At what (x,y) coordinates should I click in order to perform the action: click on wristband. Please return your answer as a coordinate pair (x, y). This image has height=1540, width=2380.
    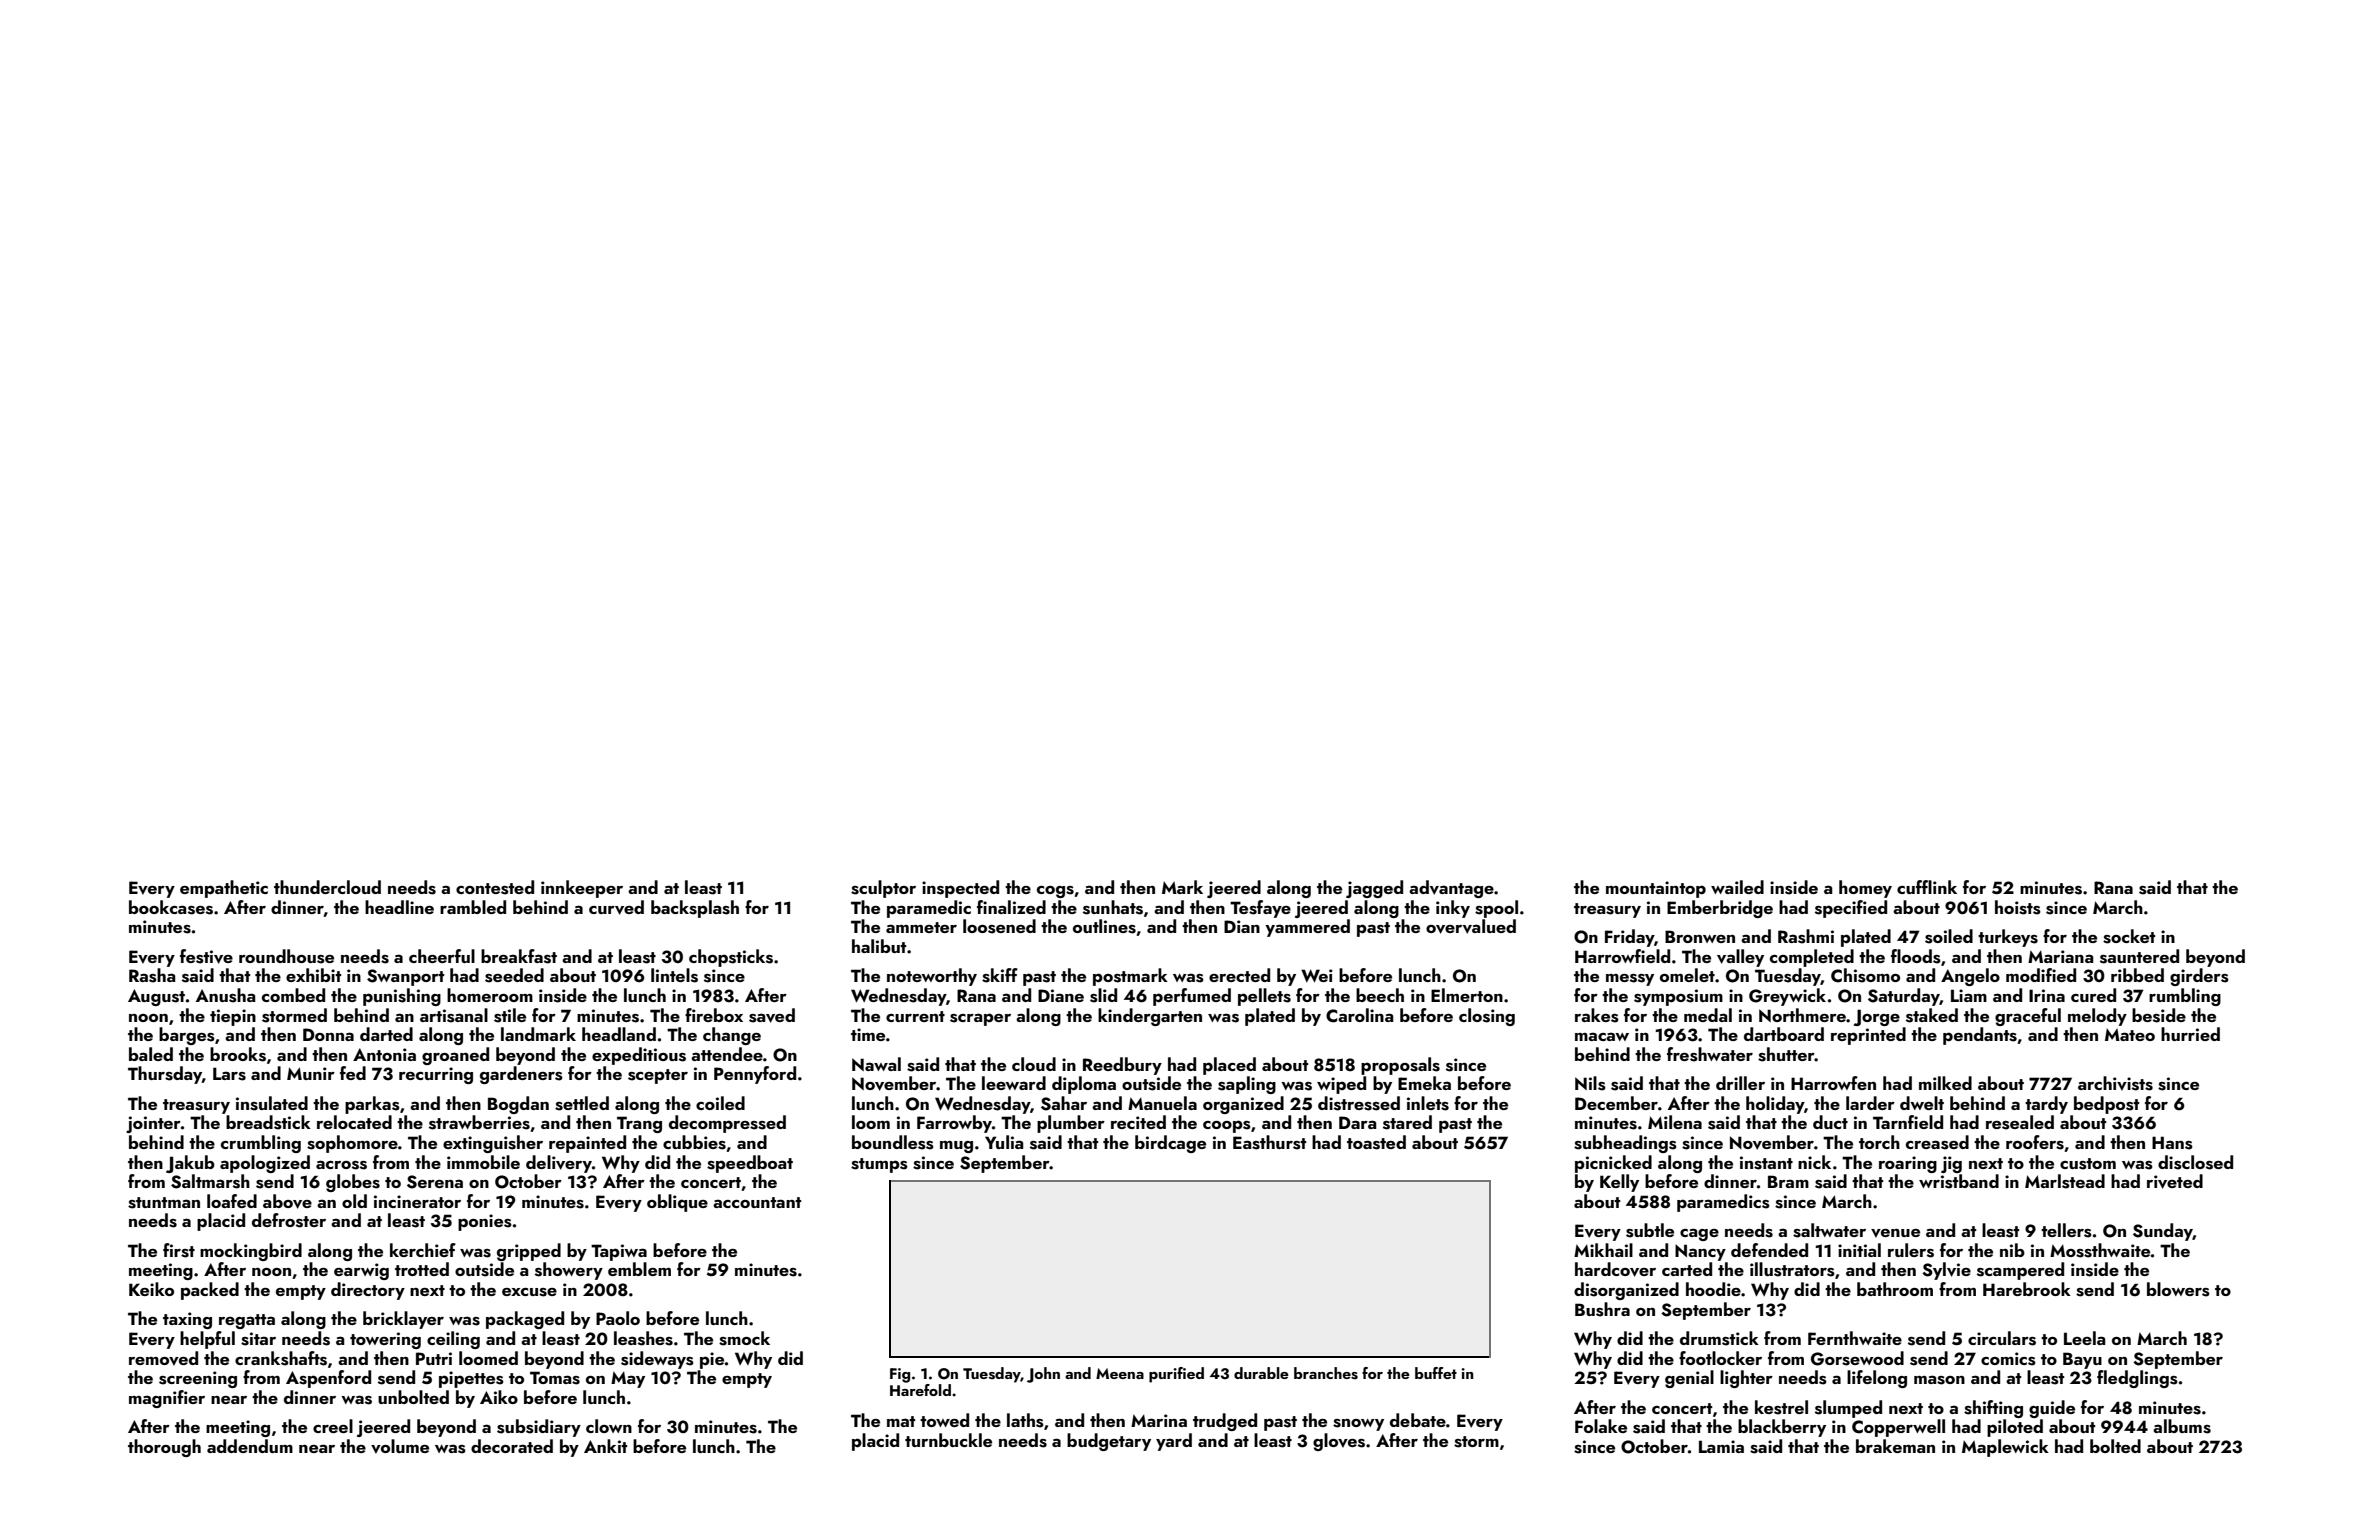
    Looking at the image, I should click on (1959, 1181).
